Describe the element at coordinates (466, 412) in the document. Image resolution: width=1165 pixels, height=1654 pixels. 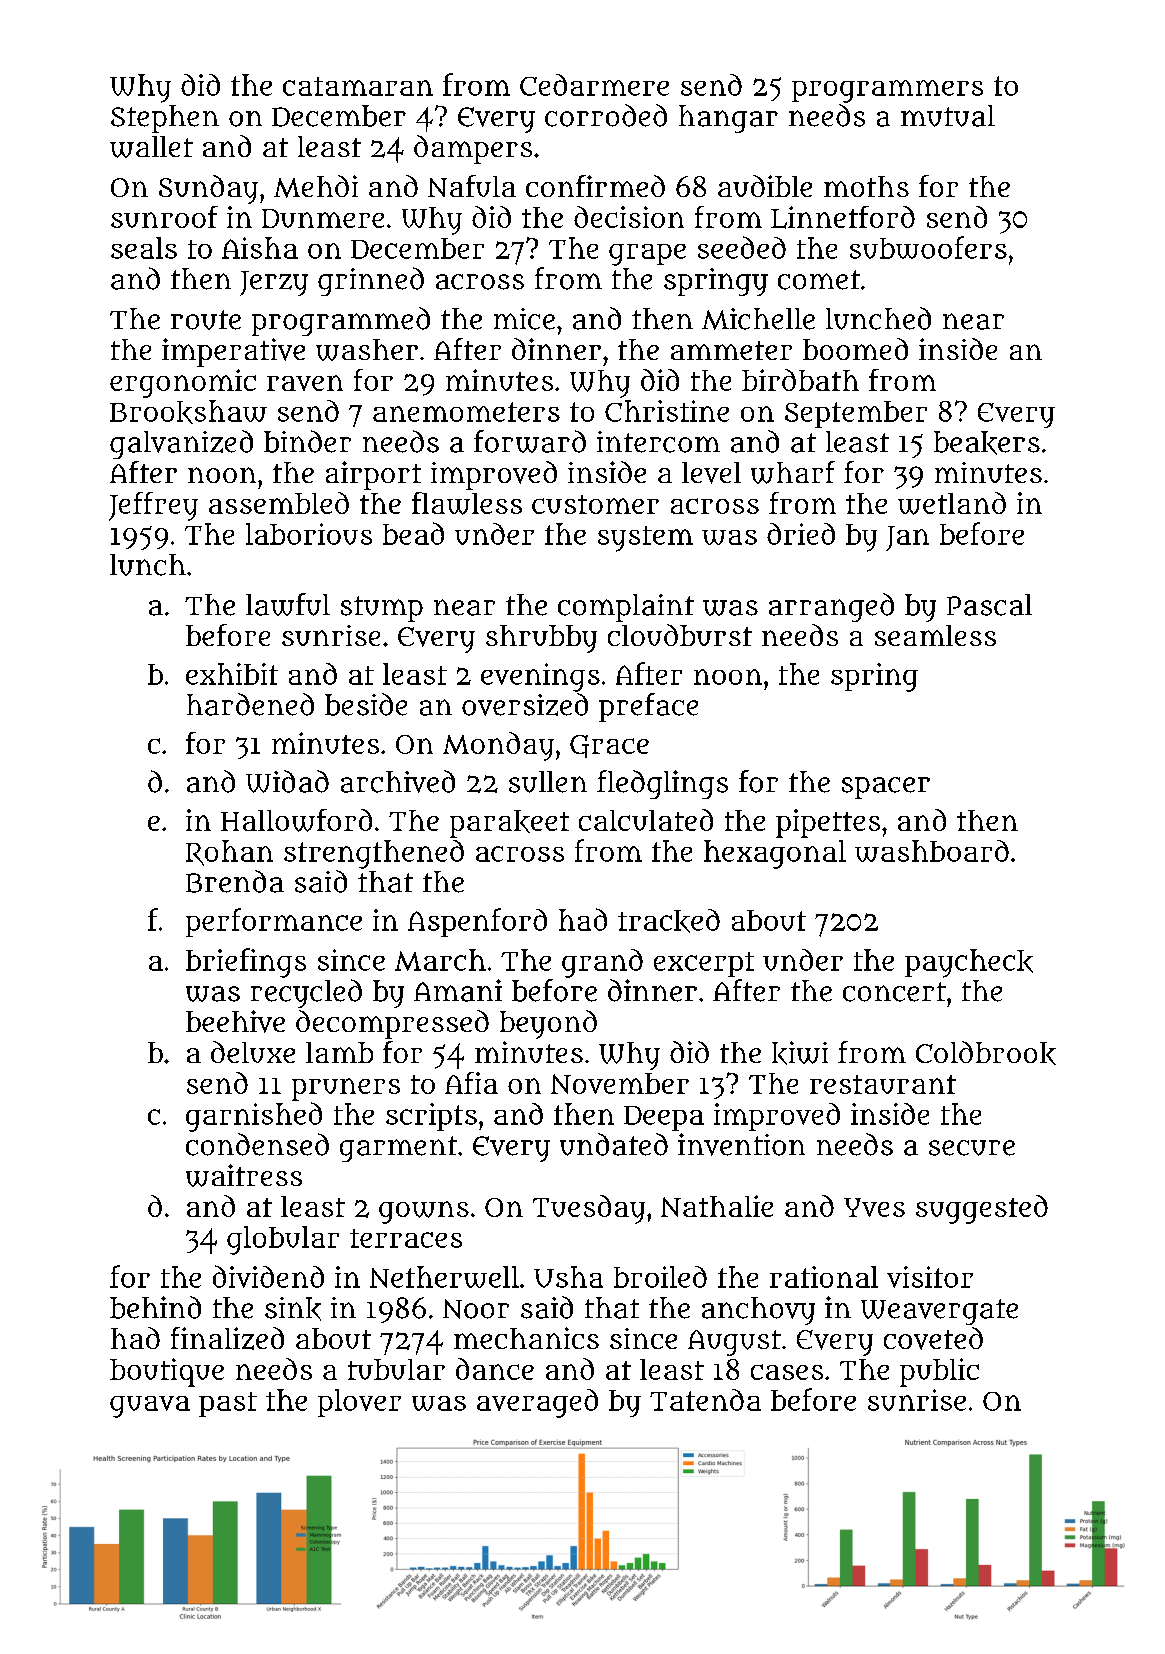
I see `anemometers` at that location.
